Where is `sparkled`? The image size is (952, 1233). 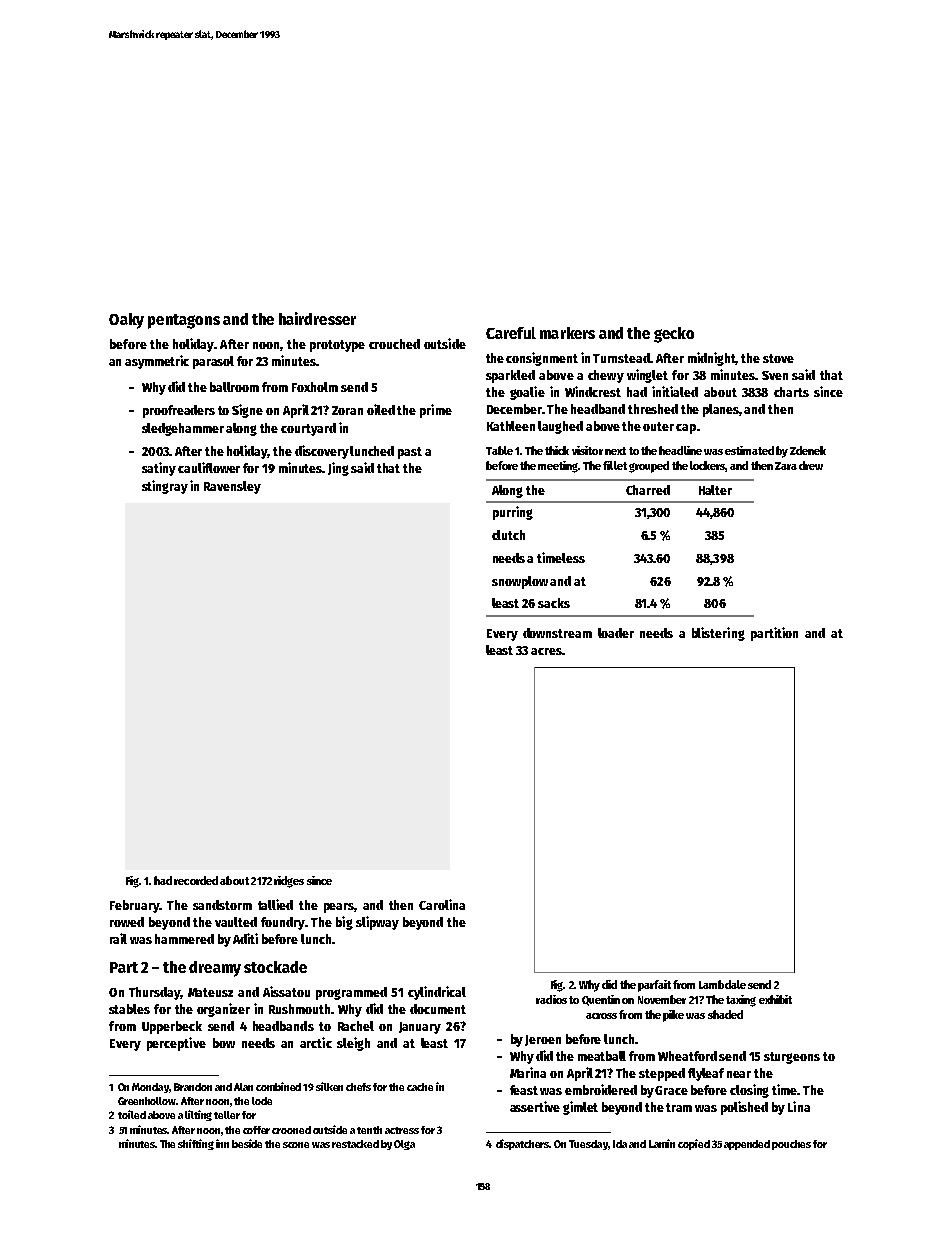 sparkled is located at coordinates (510, 376).
